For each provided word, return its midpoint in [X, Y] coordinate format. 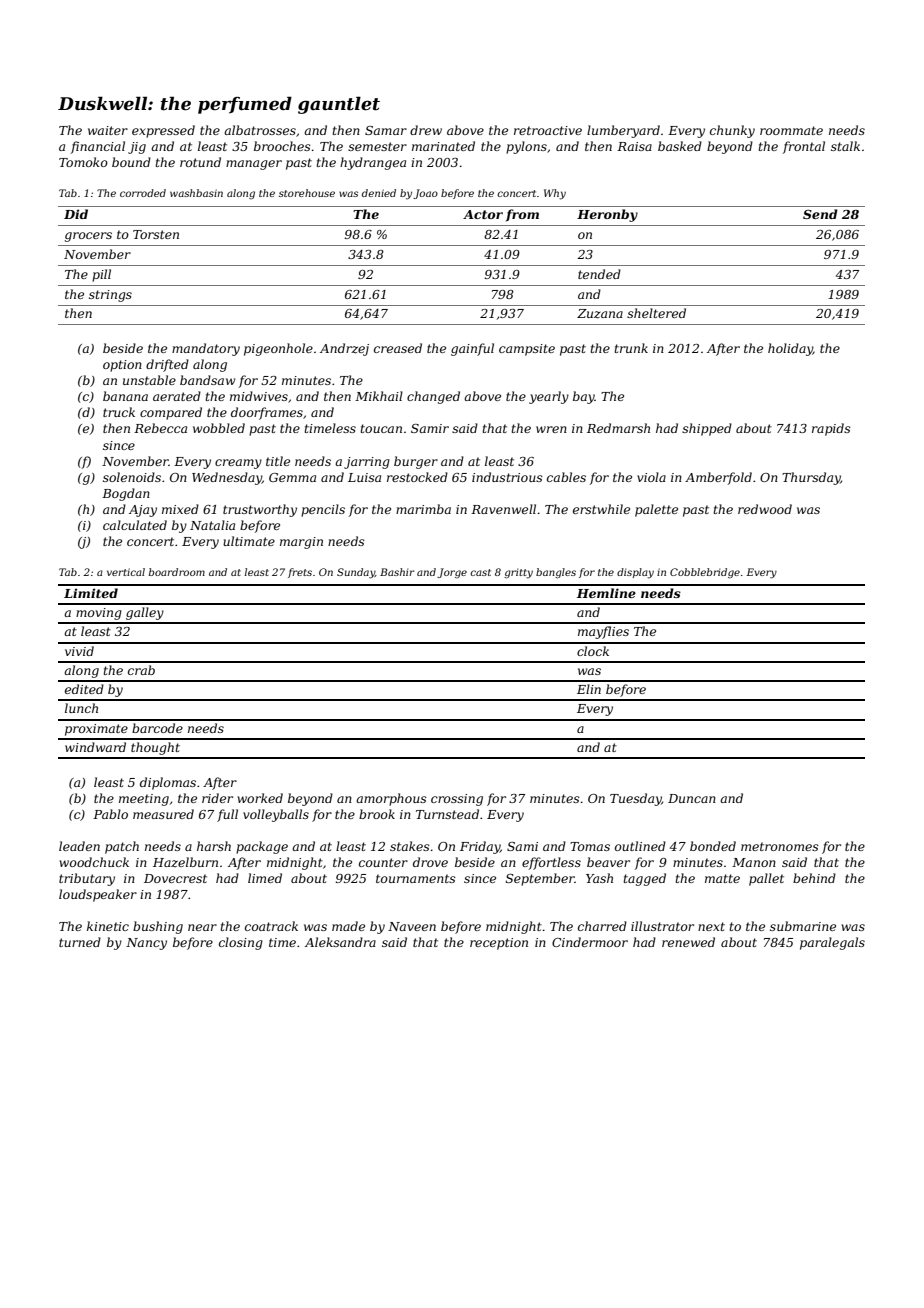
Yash [599, 878]
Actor [483, 214]
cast [480, 572]
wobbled [219, 428]
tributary [87, 879]
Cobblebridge [705, 573]
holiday [790, 349]
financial [98, 147]
